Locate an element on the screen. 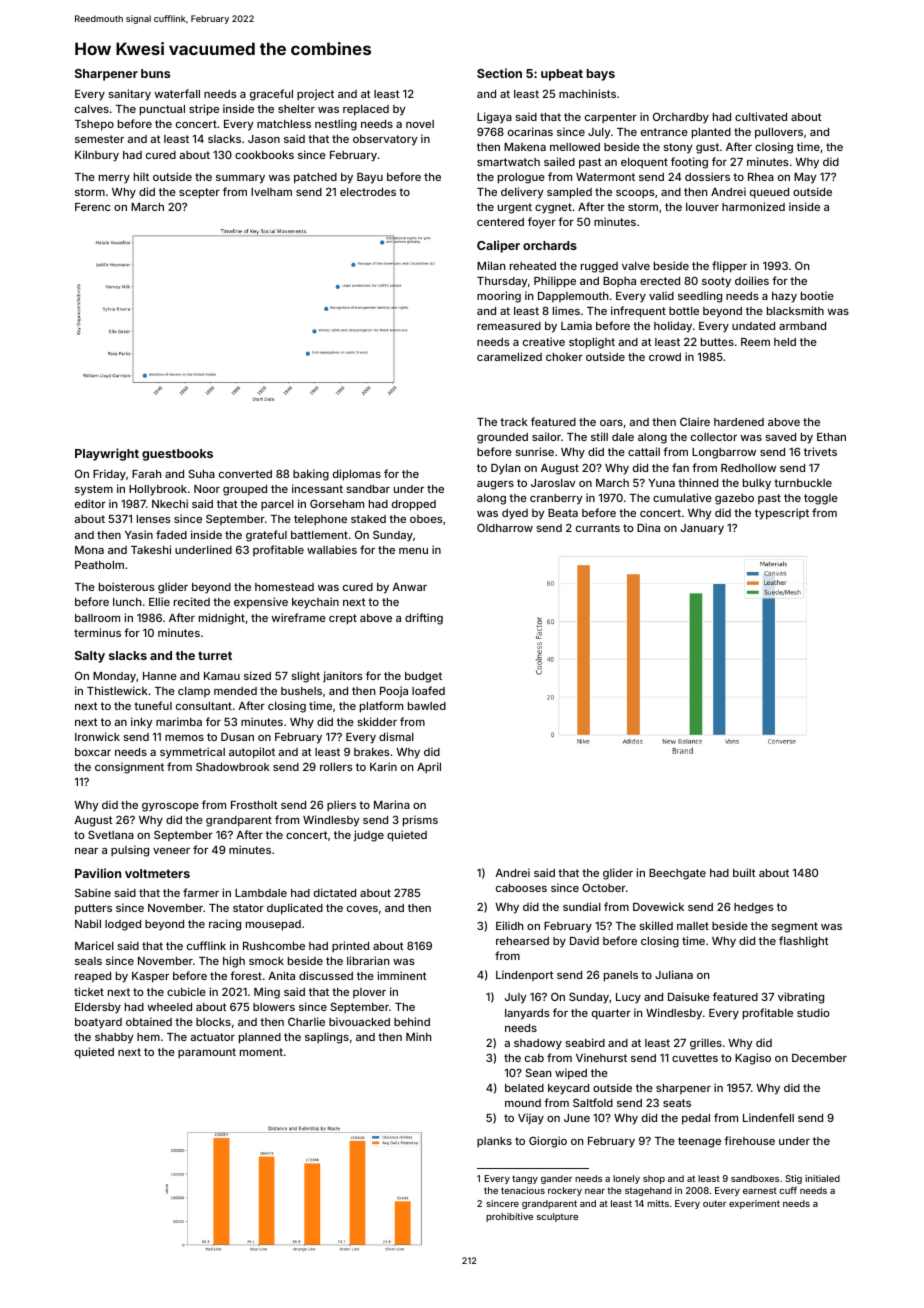  consignment is located at coordinates (129, 768).
